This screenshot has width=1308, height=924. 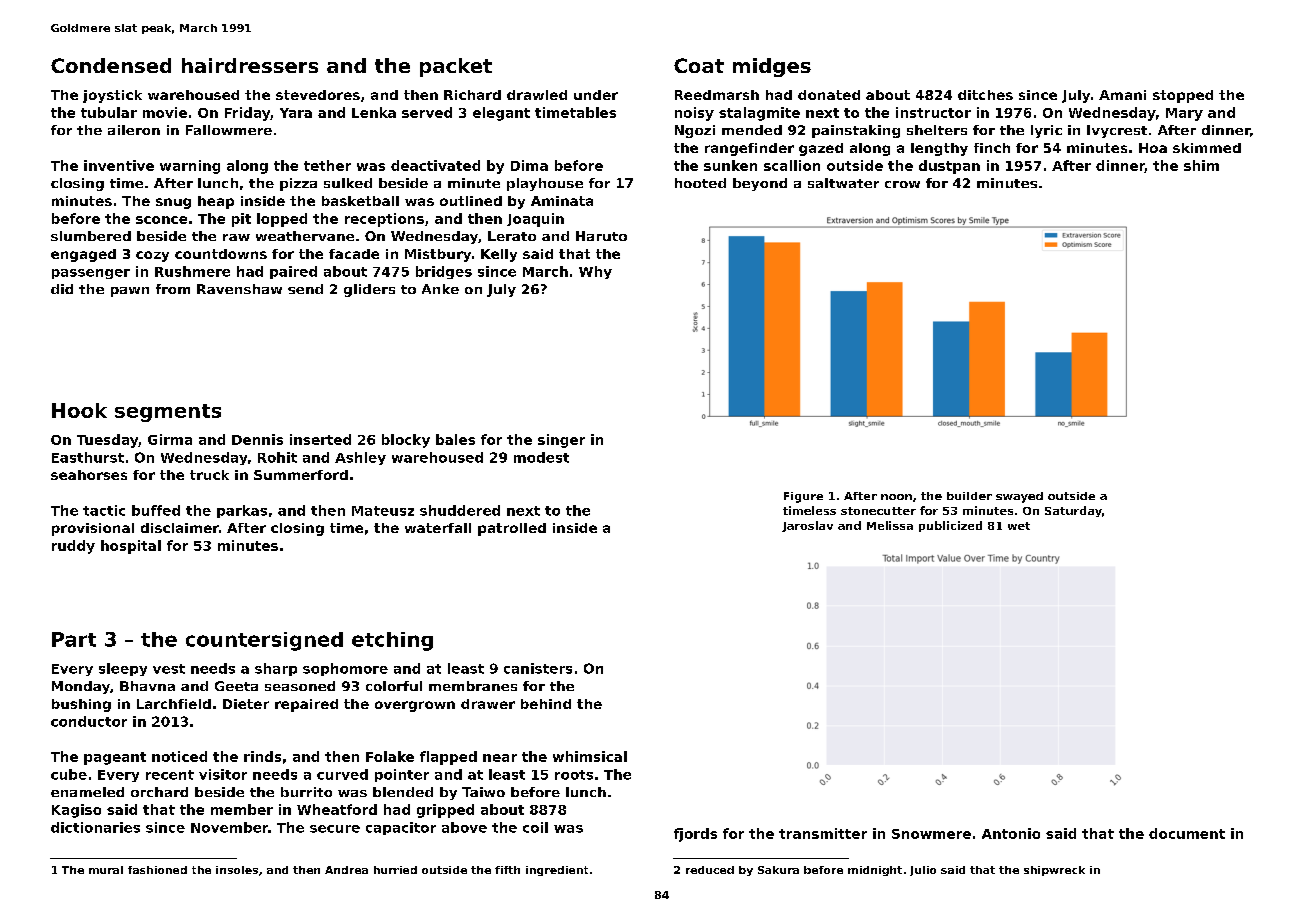 I want to click on stopped, so click(x=1183, y=96).
